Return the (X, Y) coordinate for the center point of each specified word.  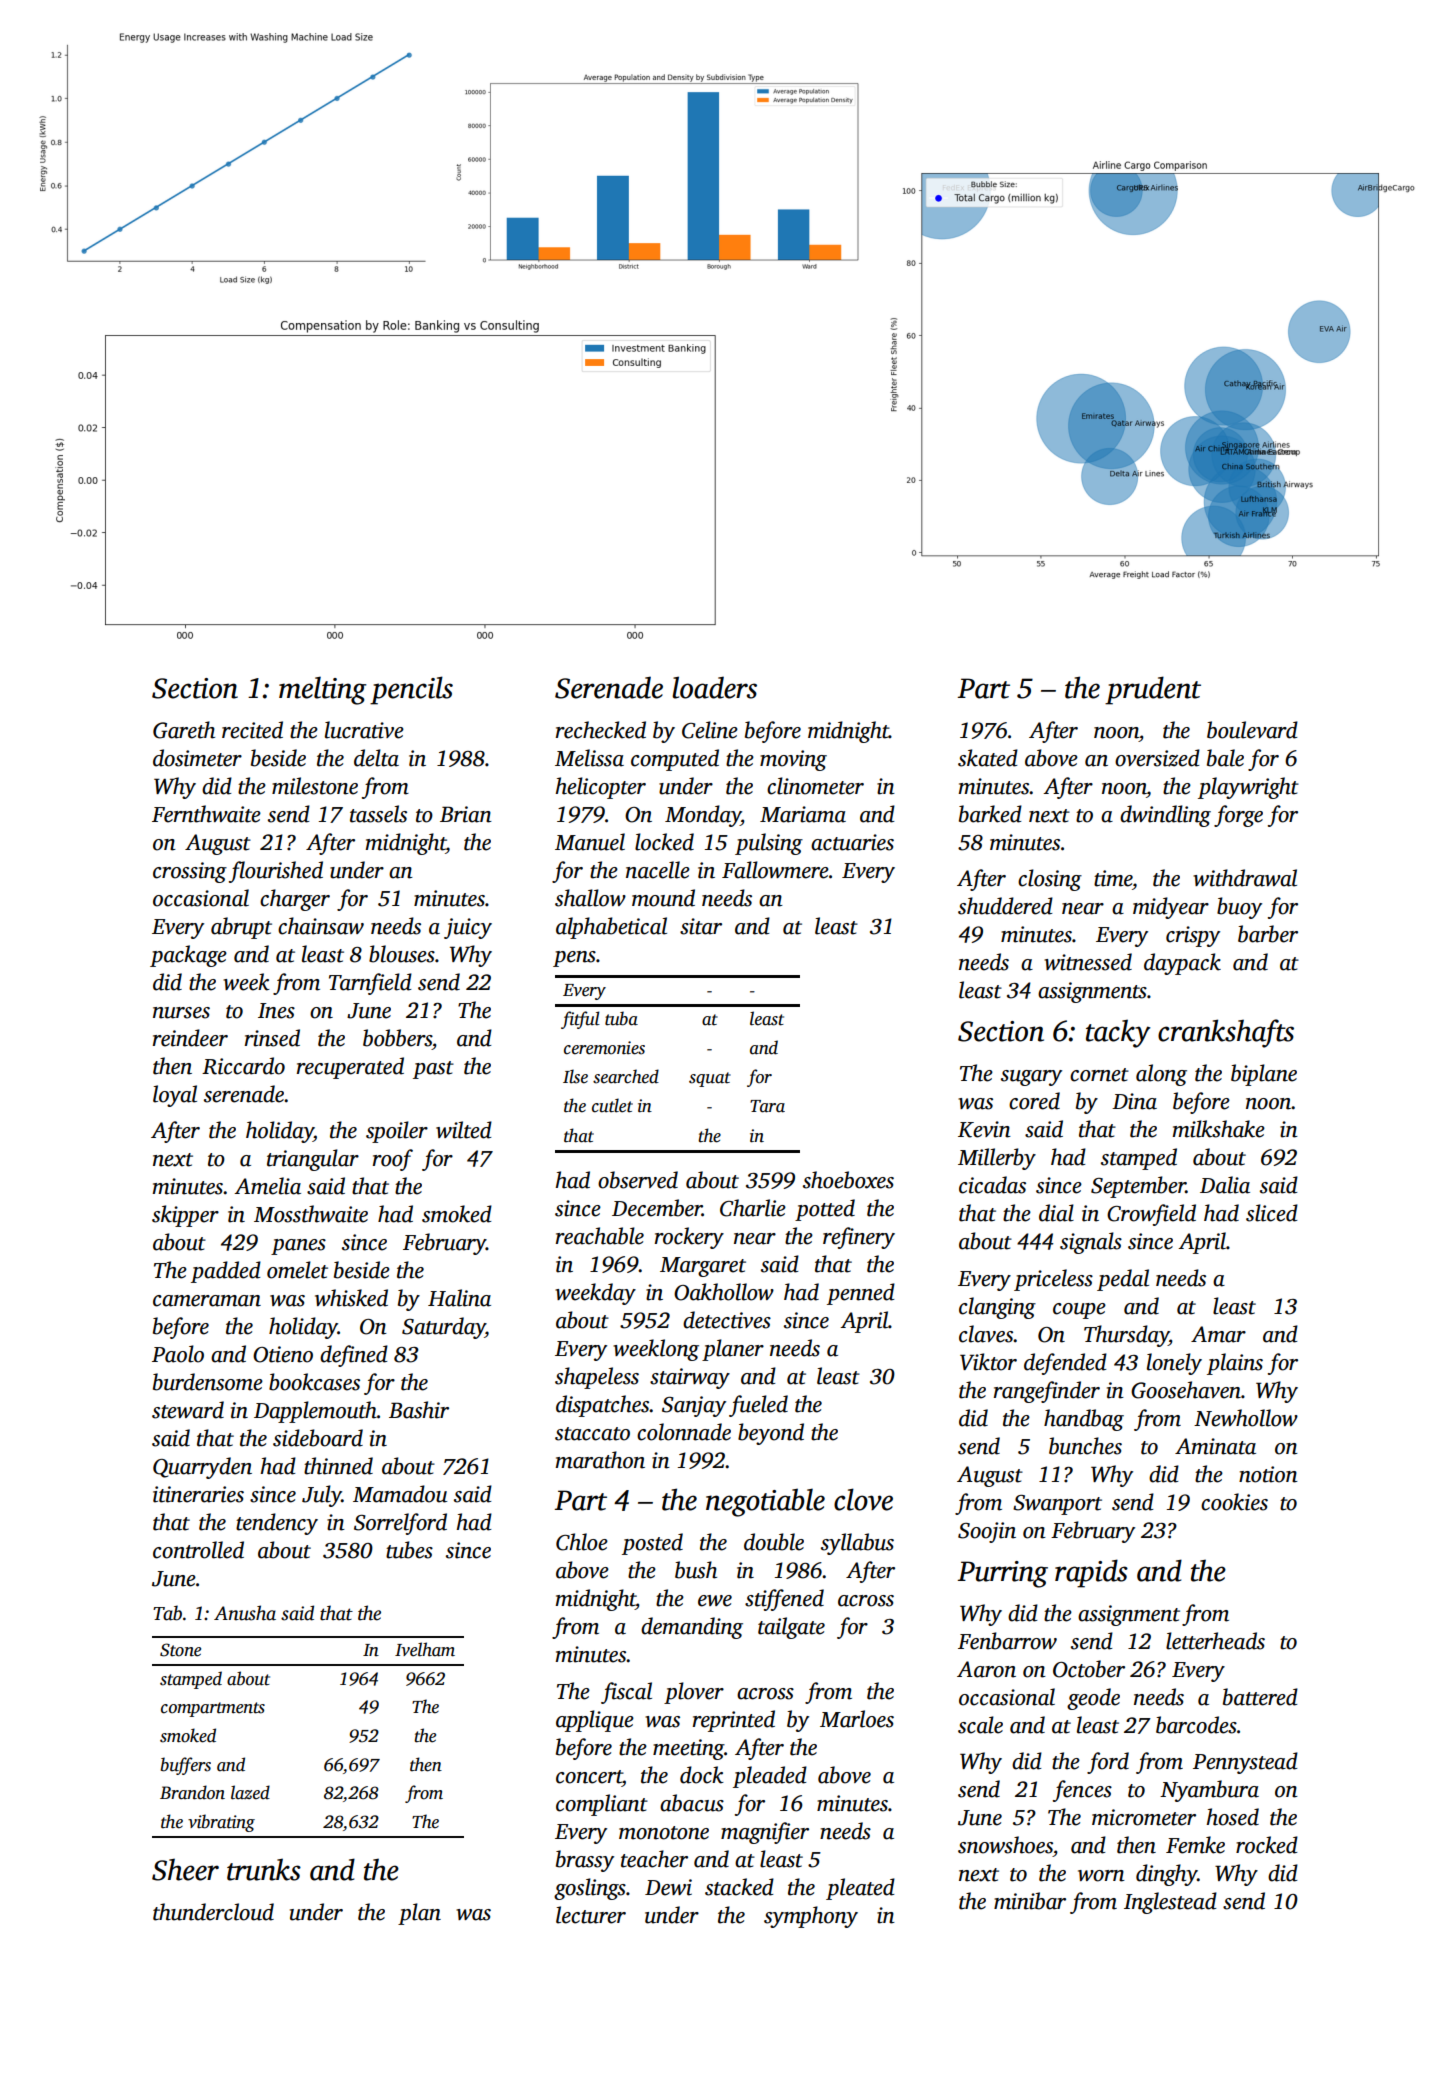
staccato (592, 1434)
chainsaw (321, 926)
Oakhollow (724, 1292)
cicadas (992, 1185)
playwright (1248, 788)
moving (793, 760)
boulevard (1252, 730)
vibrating (221, 1823)
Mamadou (400, 1494)
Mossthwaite (311, 1214)
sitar (701, 926)
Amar (1218, 1334)
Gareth (184, 730)
